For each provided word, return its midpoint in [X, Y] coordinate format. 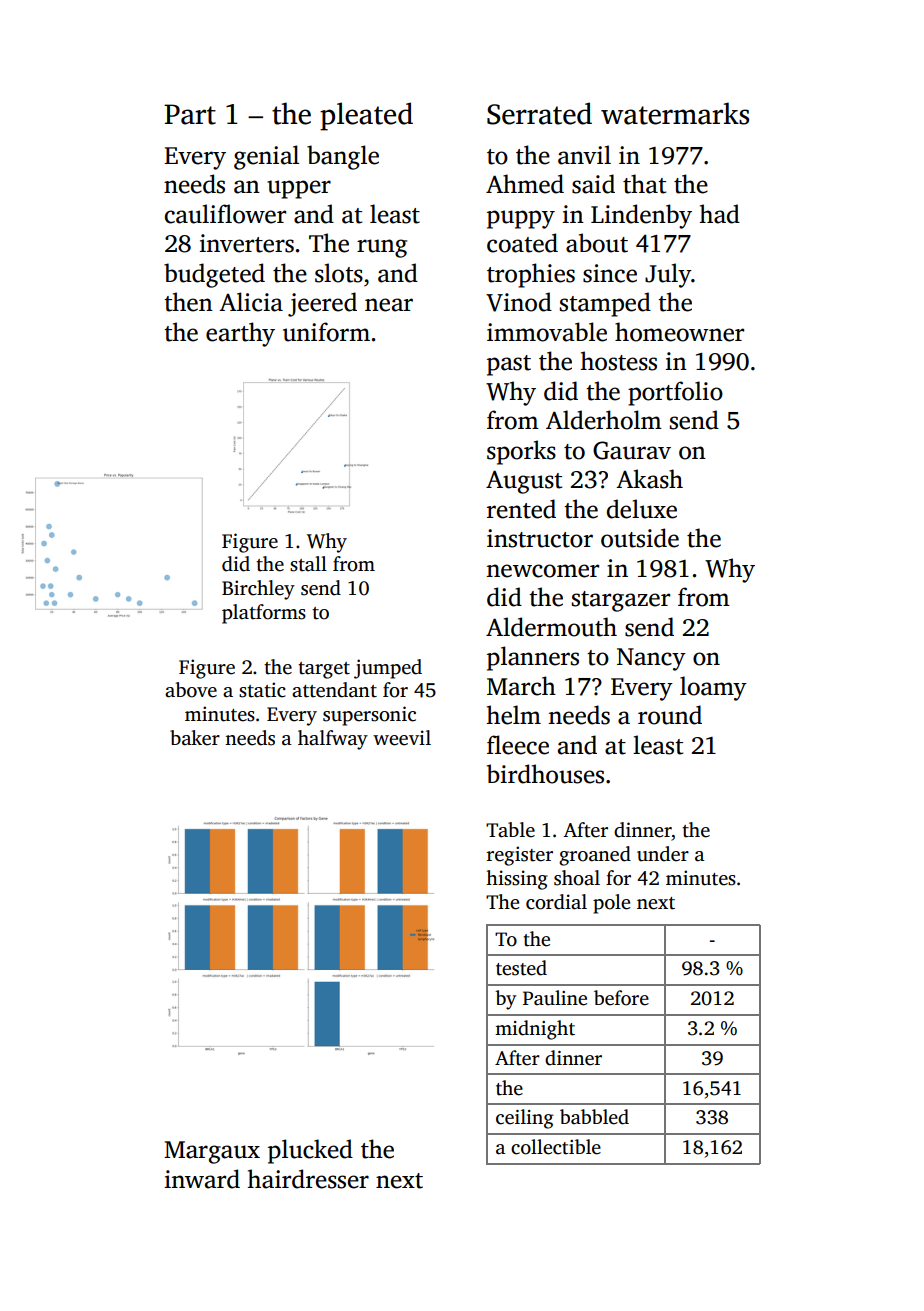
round [670, 715]
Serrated [539, 113]
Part [190, 114]
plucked [310, 1151]
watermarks [675, 113]
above [191, 690]
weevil [402, 738]
